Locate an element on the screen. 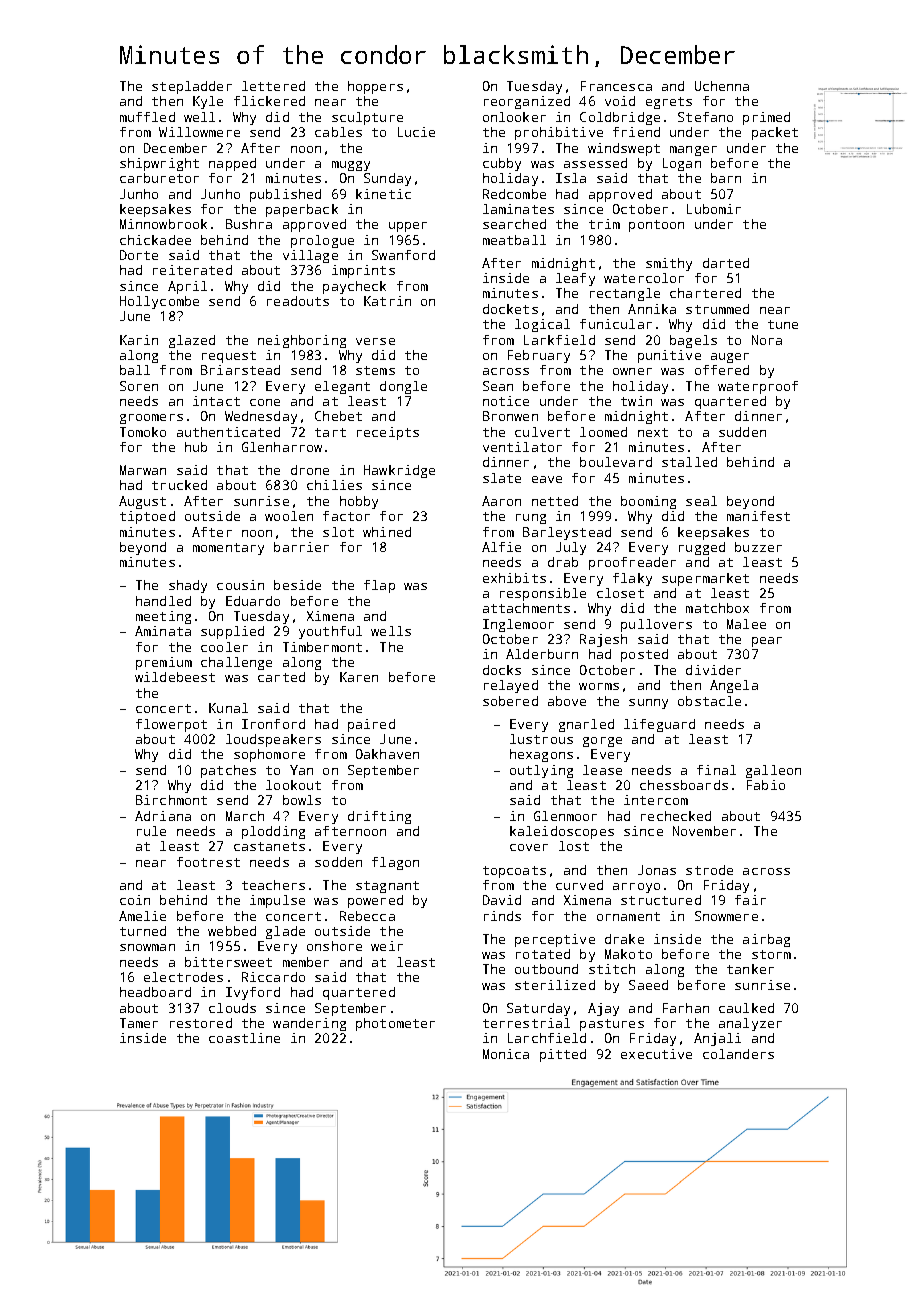  paired is located at coordinates (371, 725).
